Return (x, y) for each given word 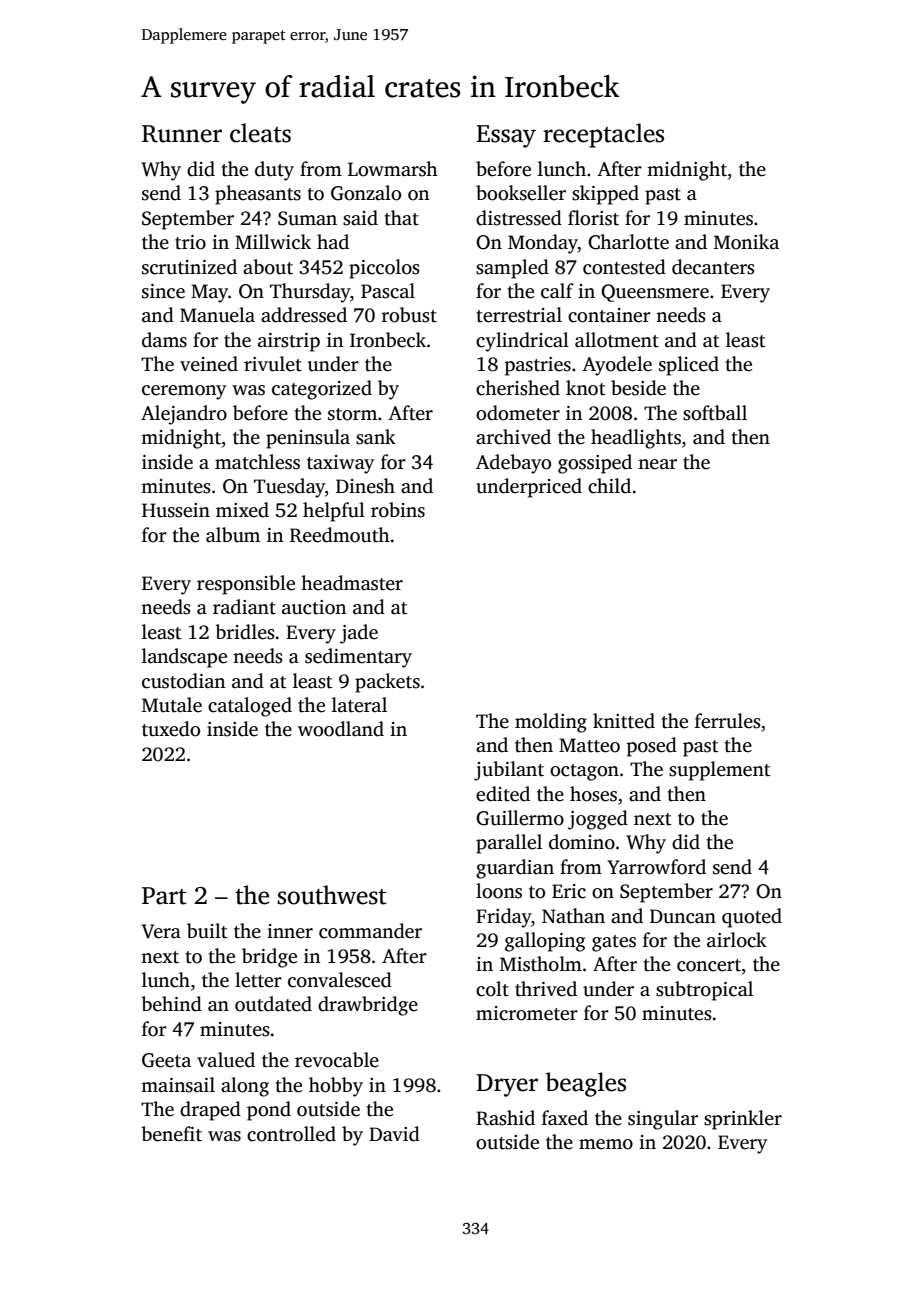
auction (314, 607)
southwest (332, 895)
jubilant (509, 771)
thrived (546, 989)
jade (359, 634)
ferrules (728, 721)
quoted (752, 918)
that (402, 218)
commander (370, 931)
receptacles (603, 135)
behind (171, 1004)
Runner (182, 134)
